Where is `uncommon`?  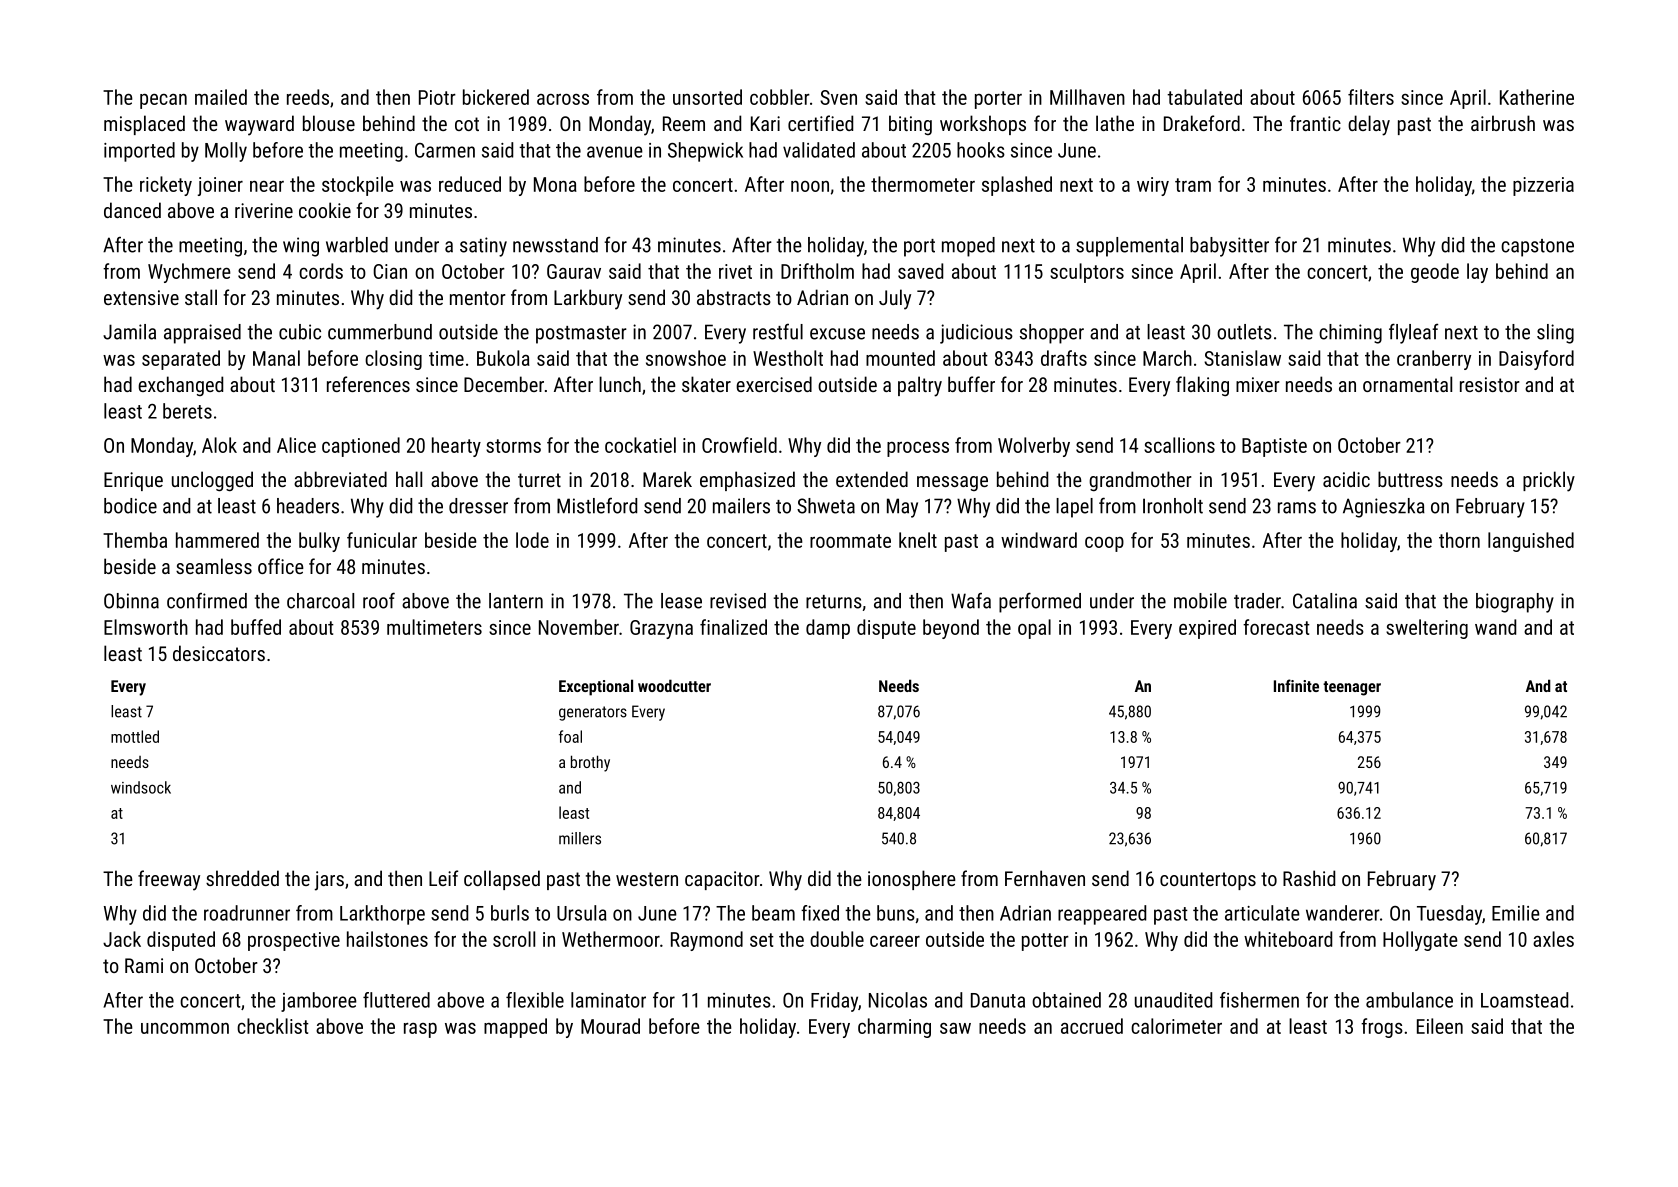
uncommon is located at coordinates (185, 1028).
